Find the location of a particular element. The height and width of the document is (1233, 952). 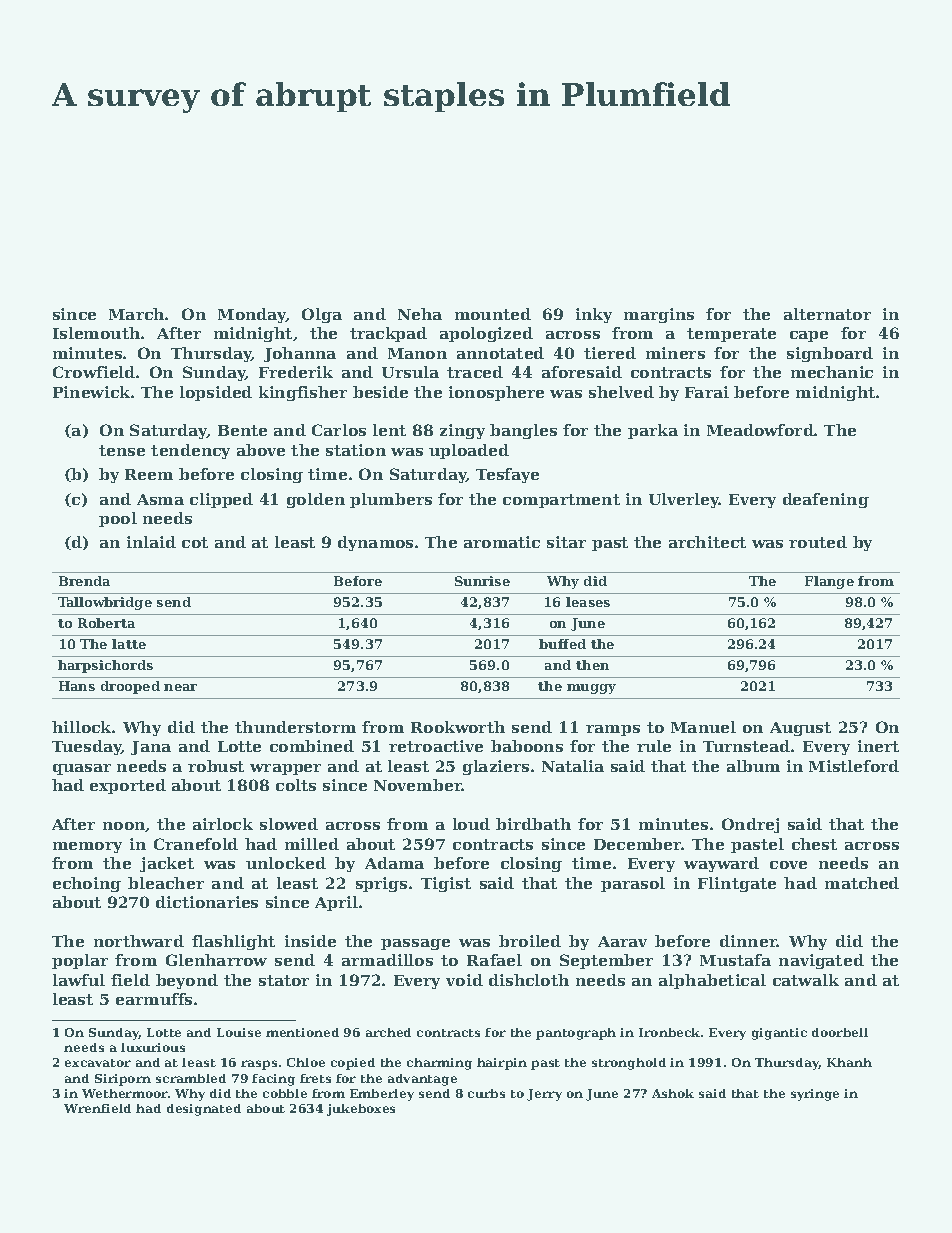

dictionaries is located at coordinates (207, 902).
